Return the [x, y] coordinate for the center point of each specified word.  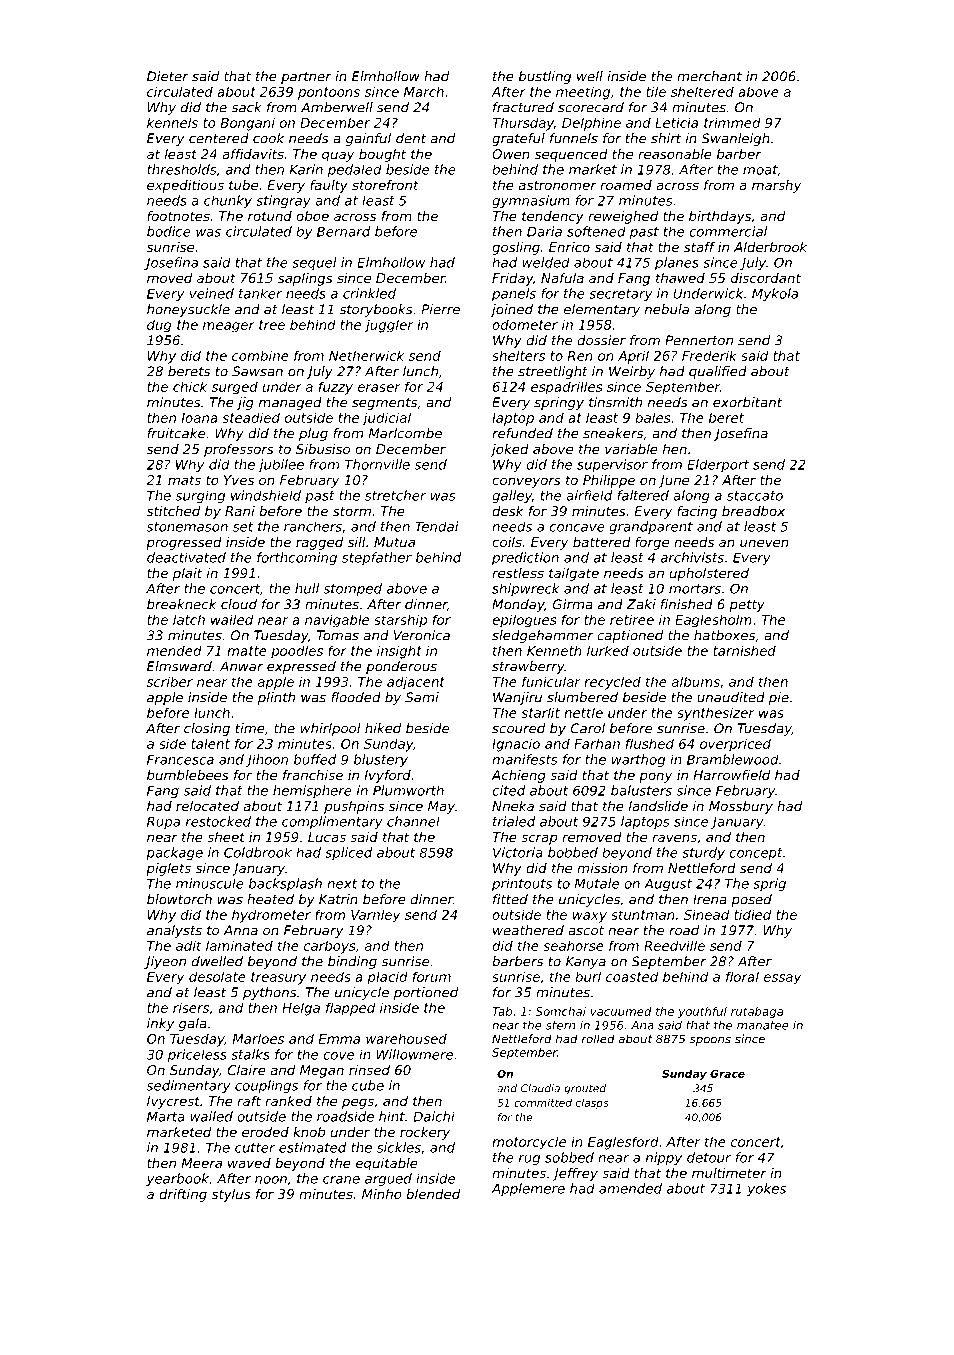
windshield [266, 495]
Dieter [168, 76]
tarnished [744, 650]
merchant [709, 76]
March [424, 91]
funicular [551, 681]
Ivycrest [173, 1102]
